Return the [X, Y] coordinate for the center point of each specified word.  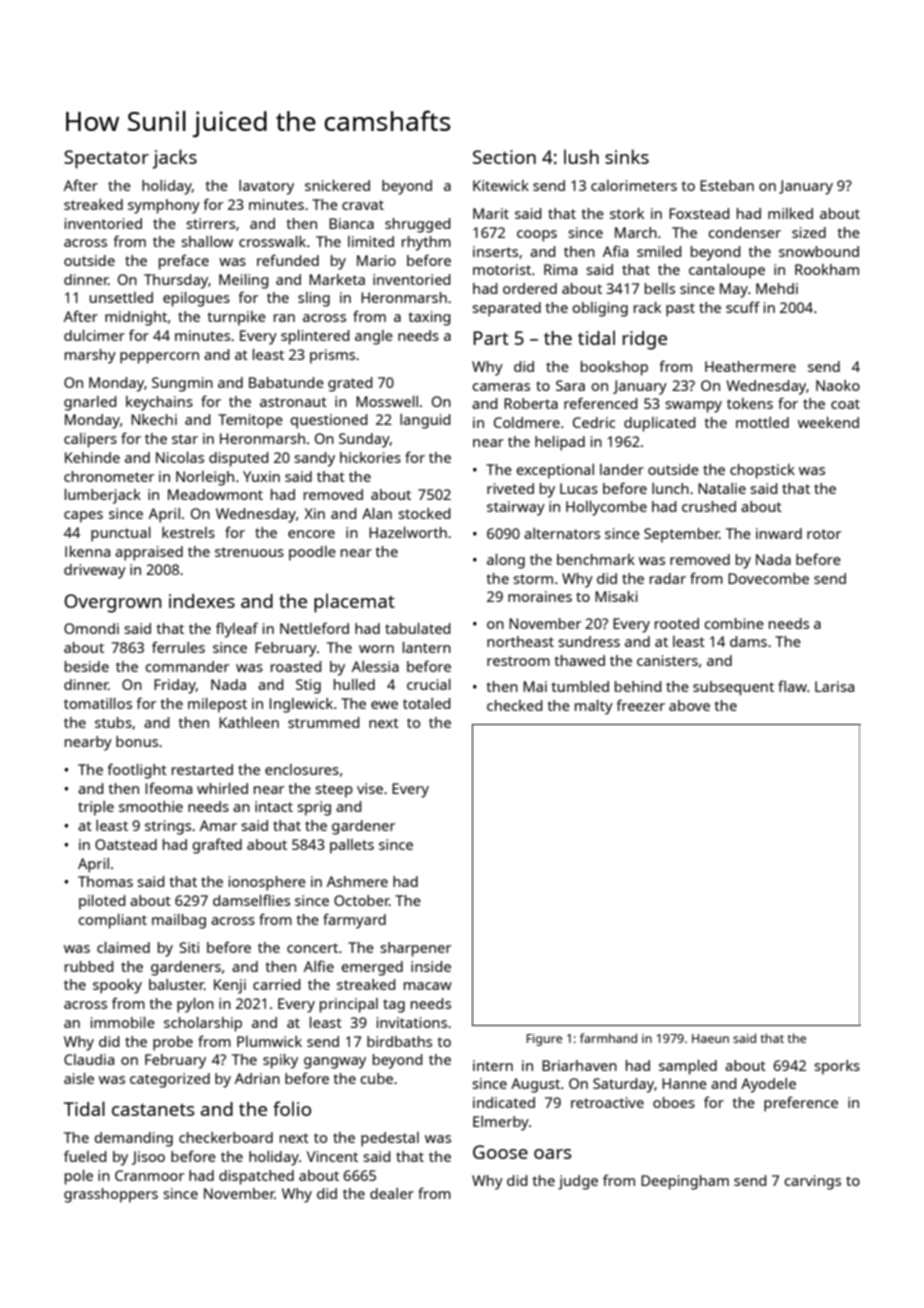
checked [514, 705]
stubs [113, 722]
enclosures [302, 769]
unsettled [121, 297]
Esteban [727, 185]
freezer [640, 705]
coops [537, 236]
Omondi [91, 628]
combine [734, 623]
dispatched [256, 1177]
